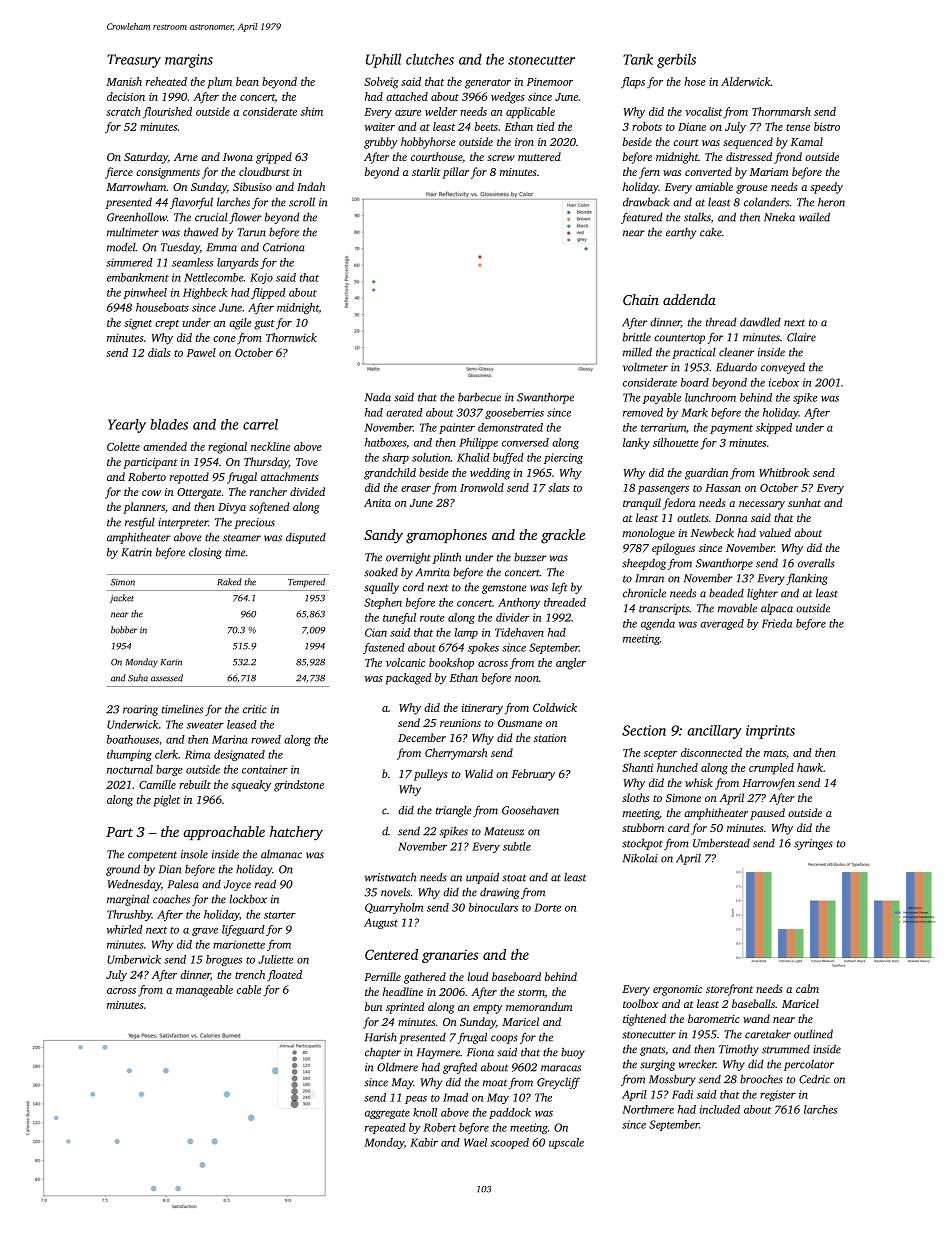 The image size is (952, 1233). I want to click on clutches, so click(430, 59).
